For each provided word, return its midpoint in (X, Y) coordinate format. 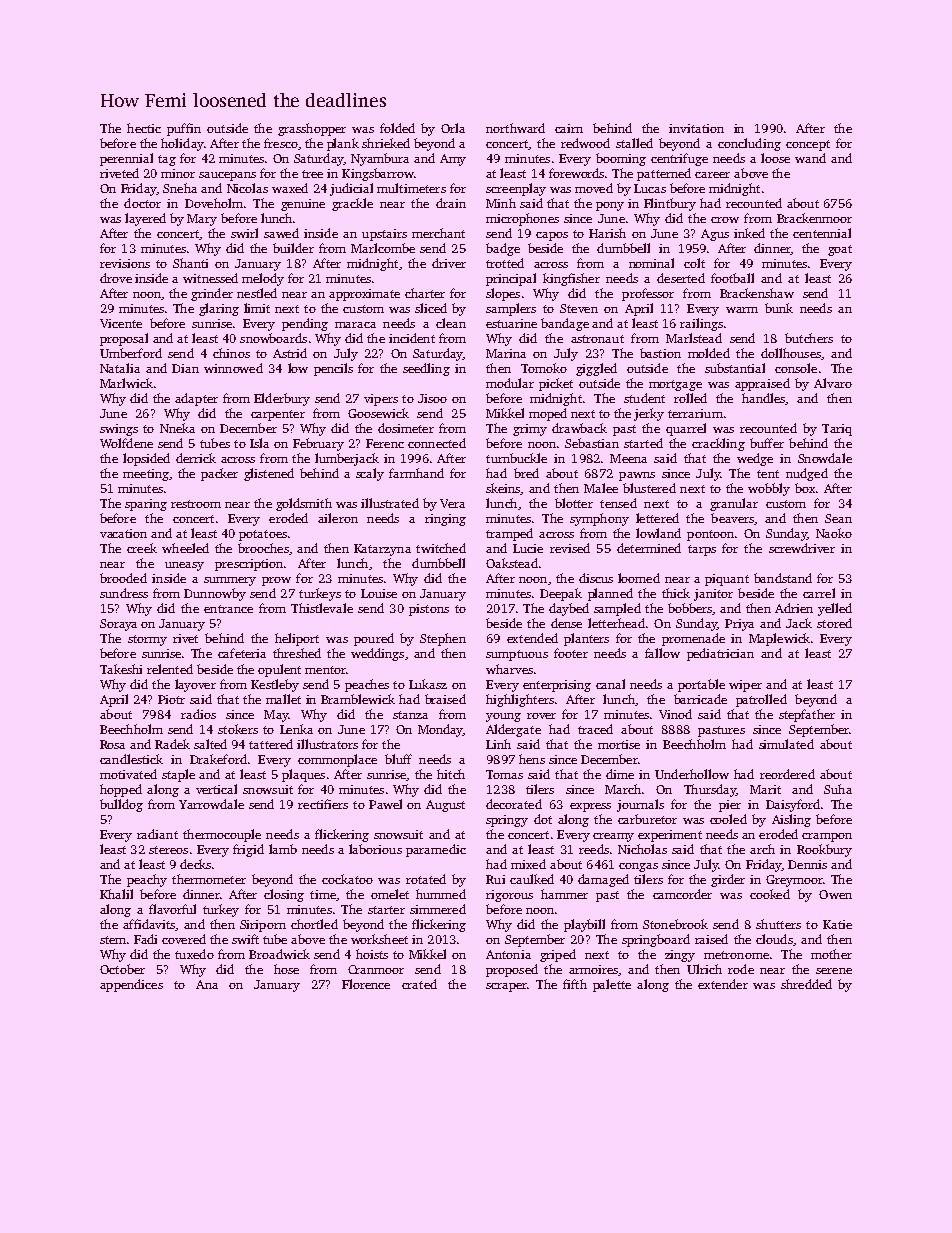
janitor (713, 595)
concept (808, 145)
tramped (509, 534)
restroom (196, 504)
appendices (131, 985)
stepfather (807, 715)
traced (595, 729)
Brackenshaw (757, 293)
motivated (128, 774)
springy (507, 821)
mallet (283, 699)
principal (511, 279)
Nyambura (380, 159)
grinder (212, 294)
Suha (838, 789)
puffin (184, 129)
